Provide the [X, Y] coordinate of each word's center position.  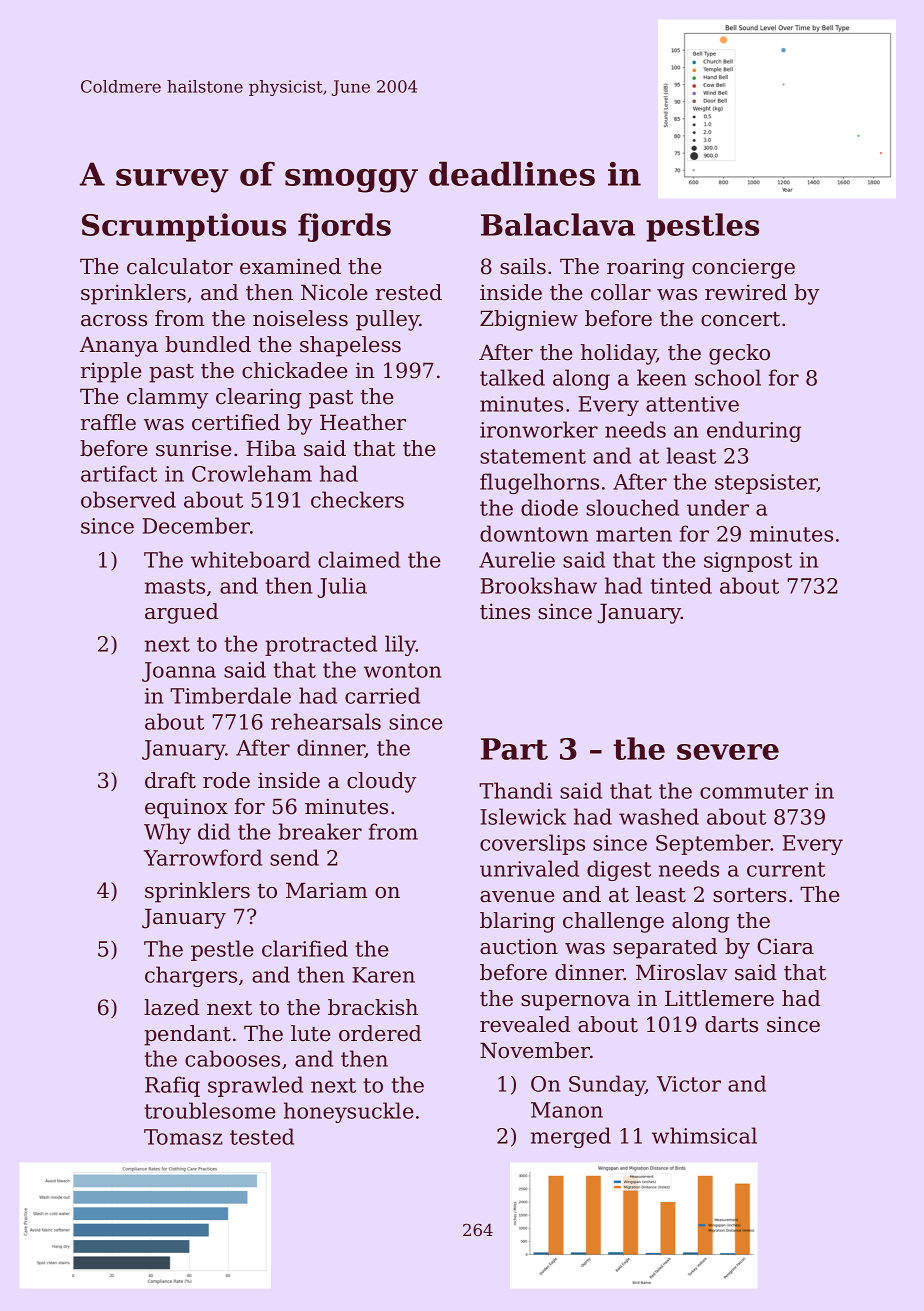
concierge [743, 268]
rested [409, 292]
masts [175, 586]
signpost [748, 562]
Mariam [327, 890]
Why [167, 833]
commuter [754, 791]
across [114, 321]
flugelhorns [539, 483]
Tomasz [183, 1137]
